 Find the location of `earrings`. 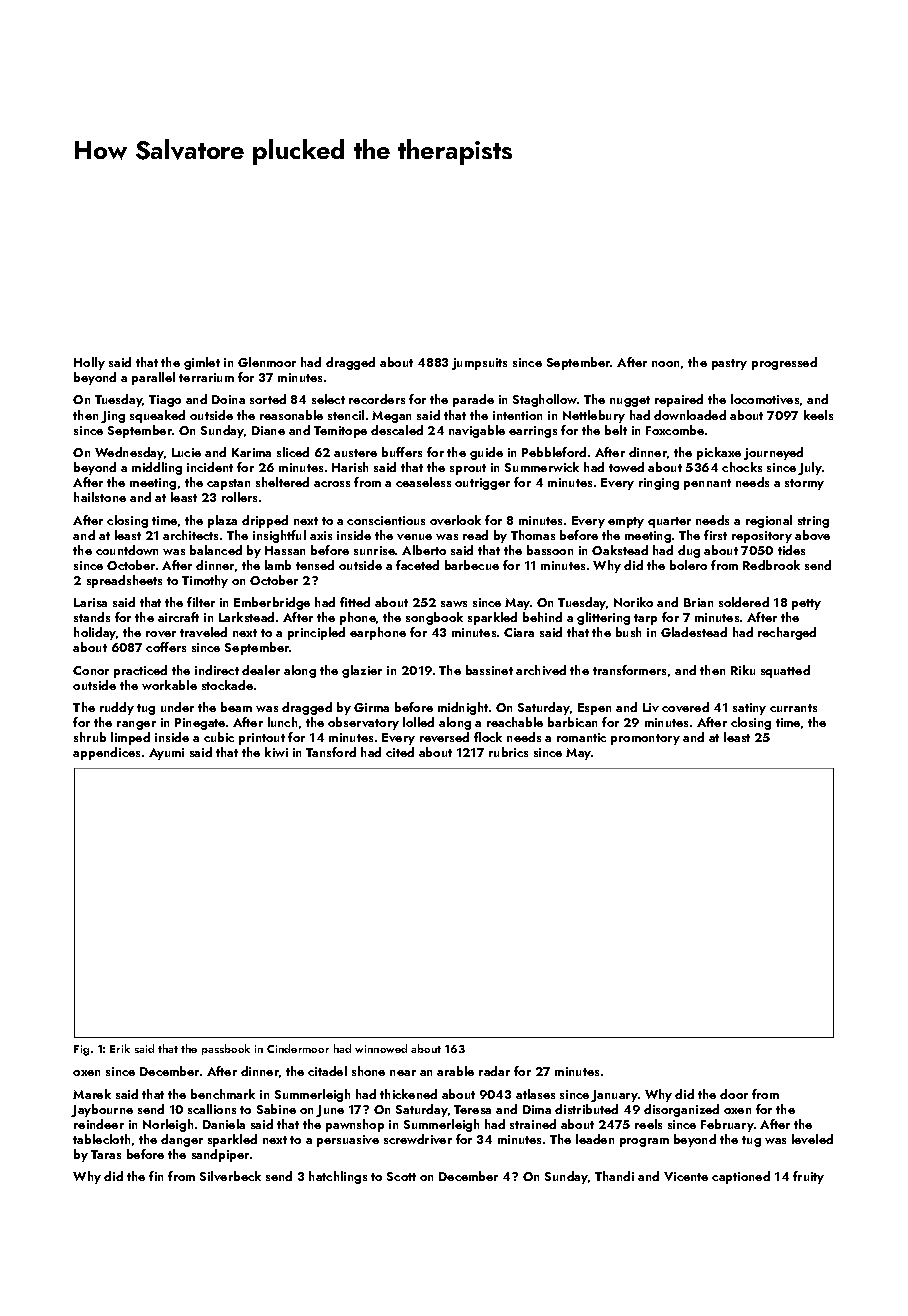

earrings is located at coordinates (533, 432).
